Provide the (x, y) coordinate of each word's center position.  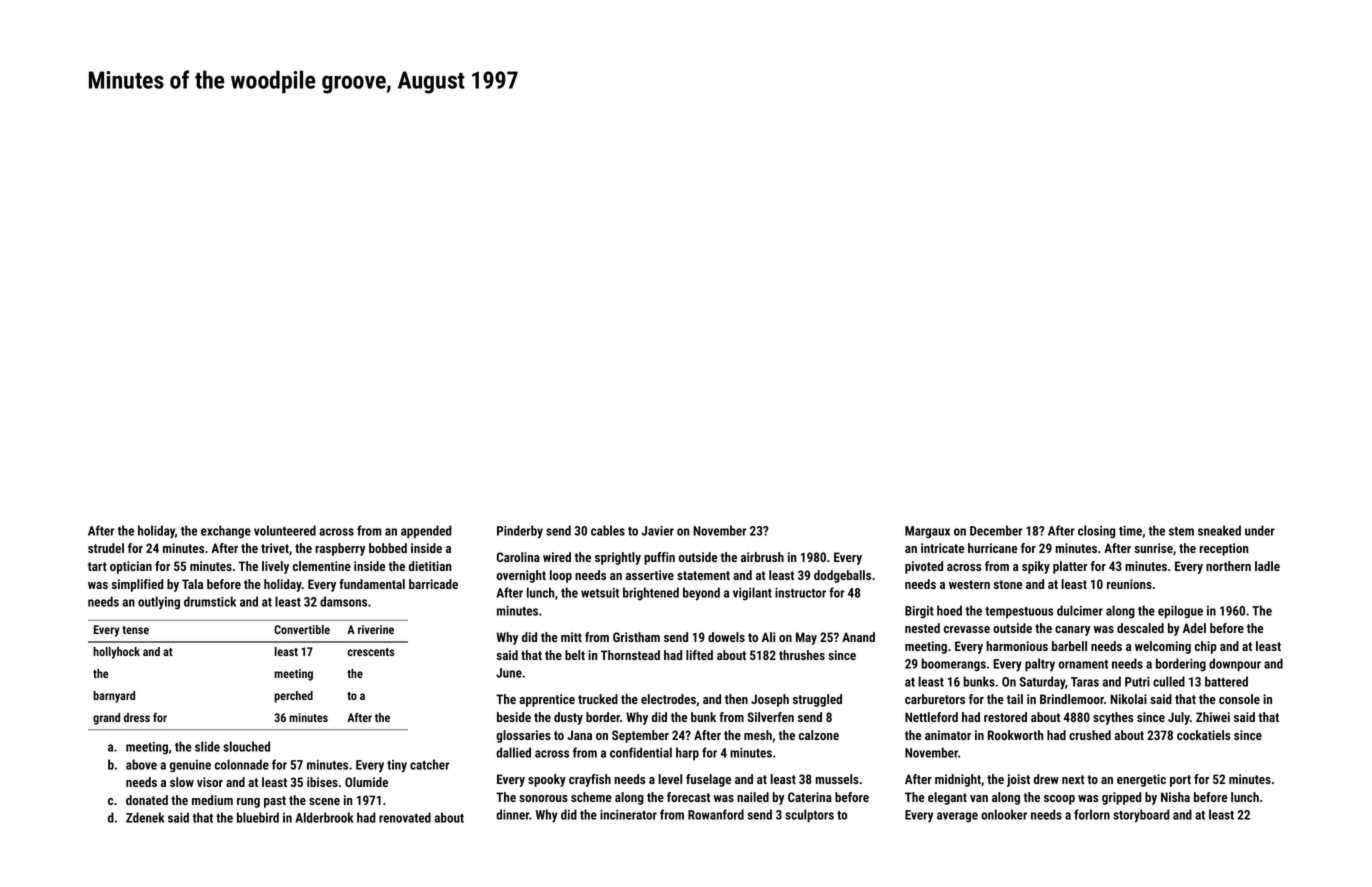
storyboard (1141, 816)
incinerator (628, 815)
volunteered (285, 530)
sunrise (1154, 548)
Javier (657, 531)
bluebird (258, 817)
